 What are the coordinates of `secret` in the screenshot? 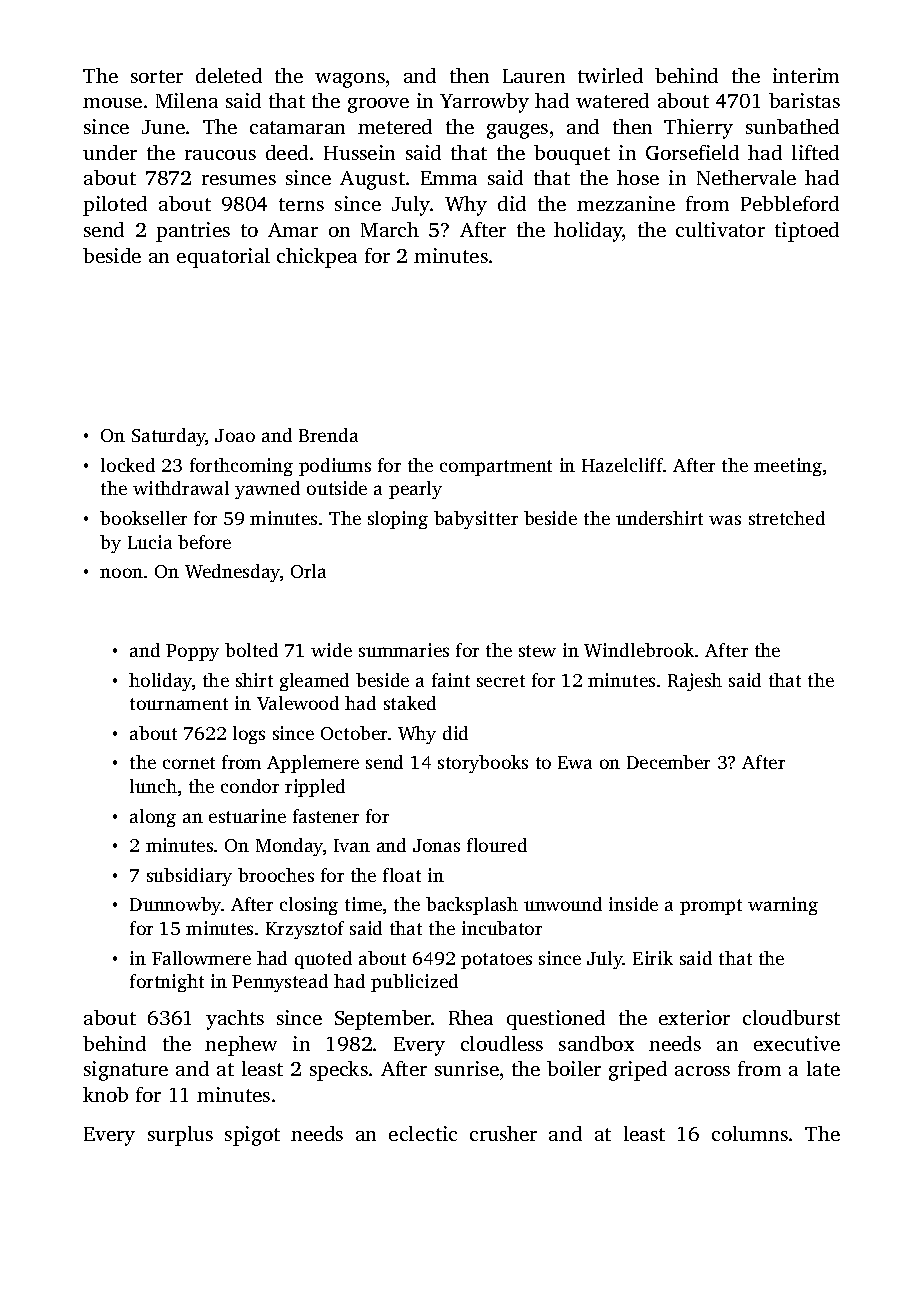 It's located at (501, 681).
